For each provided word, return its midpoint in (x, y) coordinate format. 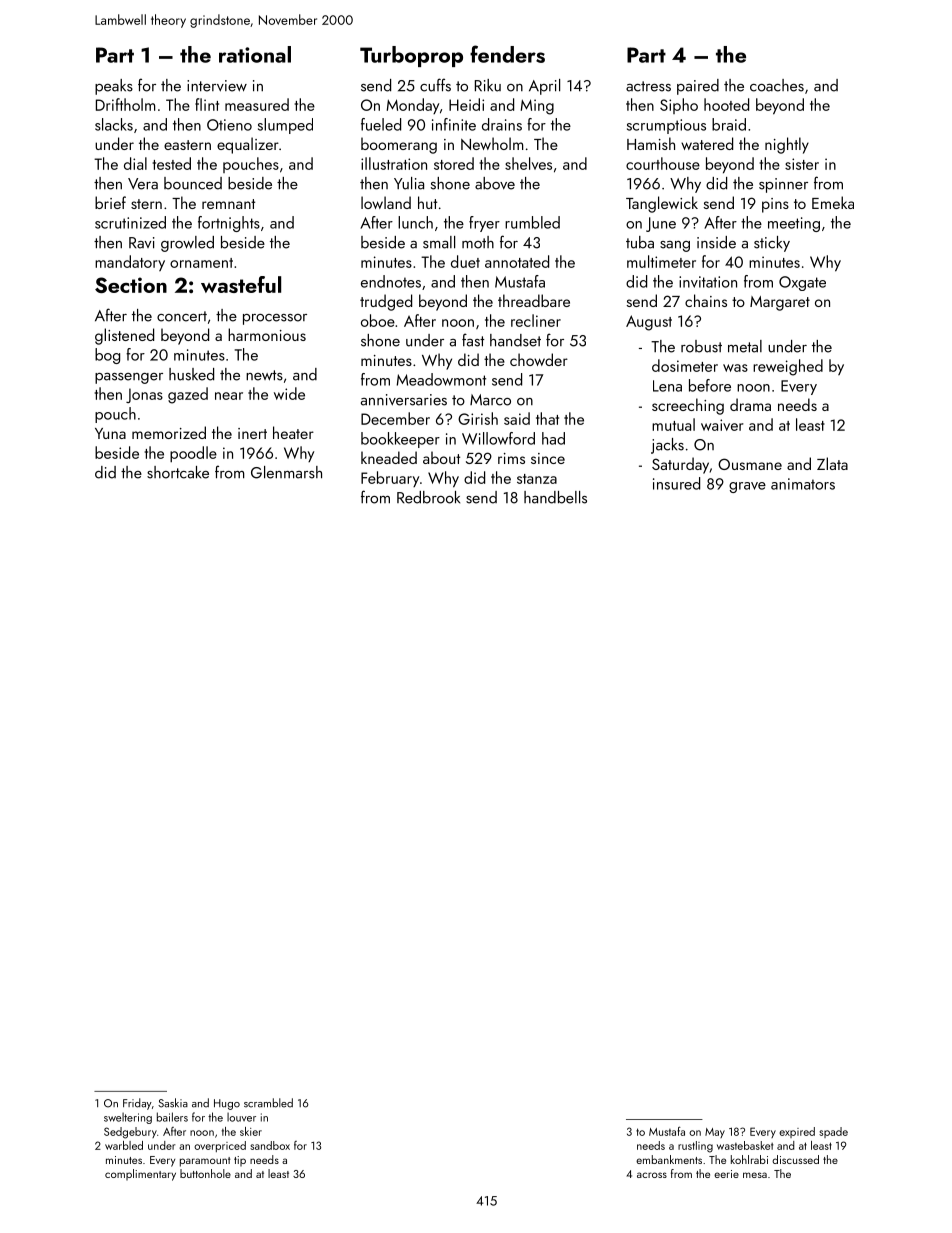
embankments (669, 1159)
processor (275, 319)
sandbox (270, 1145)
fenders (507, 54)
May (715, 1133)
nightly (787, 145)
